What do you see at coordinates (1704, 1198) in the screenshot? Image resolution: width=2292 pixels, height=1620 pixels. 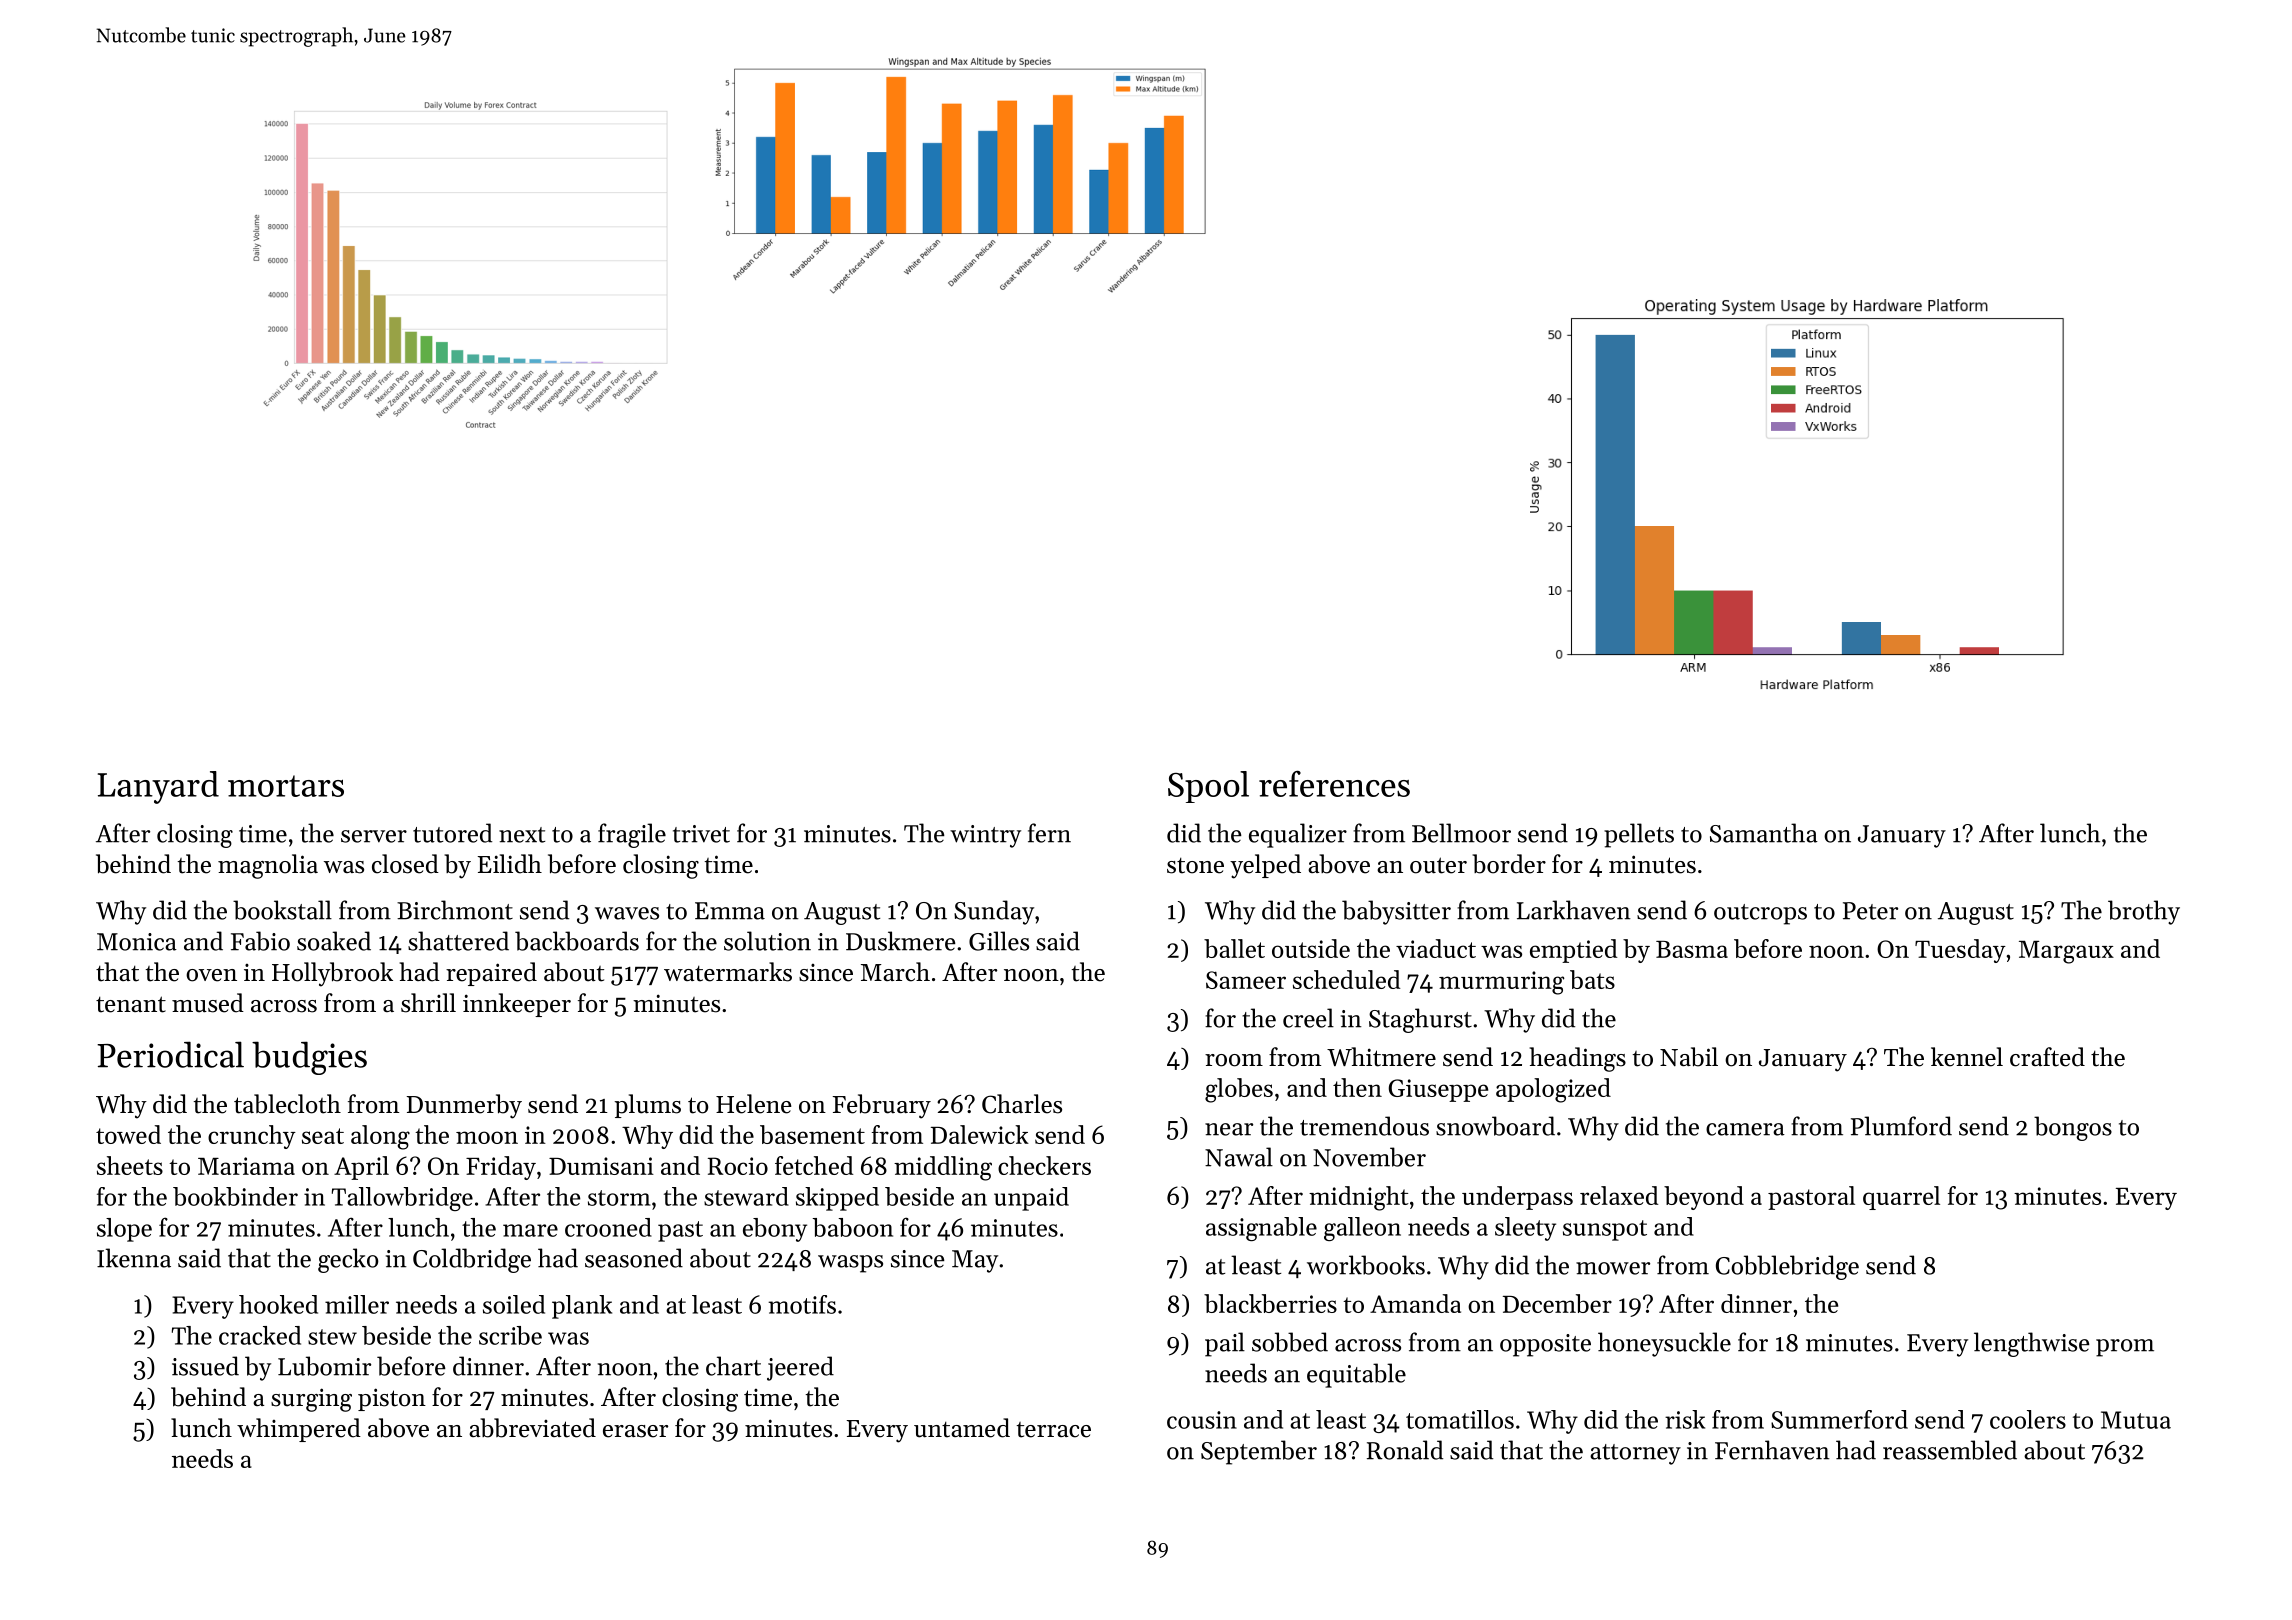 I see `beyond` at bounding box center [1704, 1198].
